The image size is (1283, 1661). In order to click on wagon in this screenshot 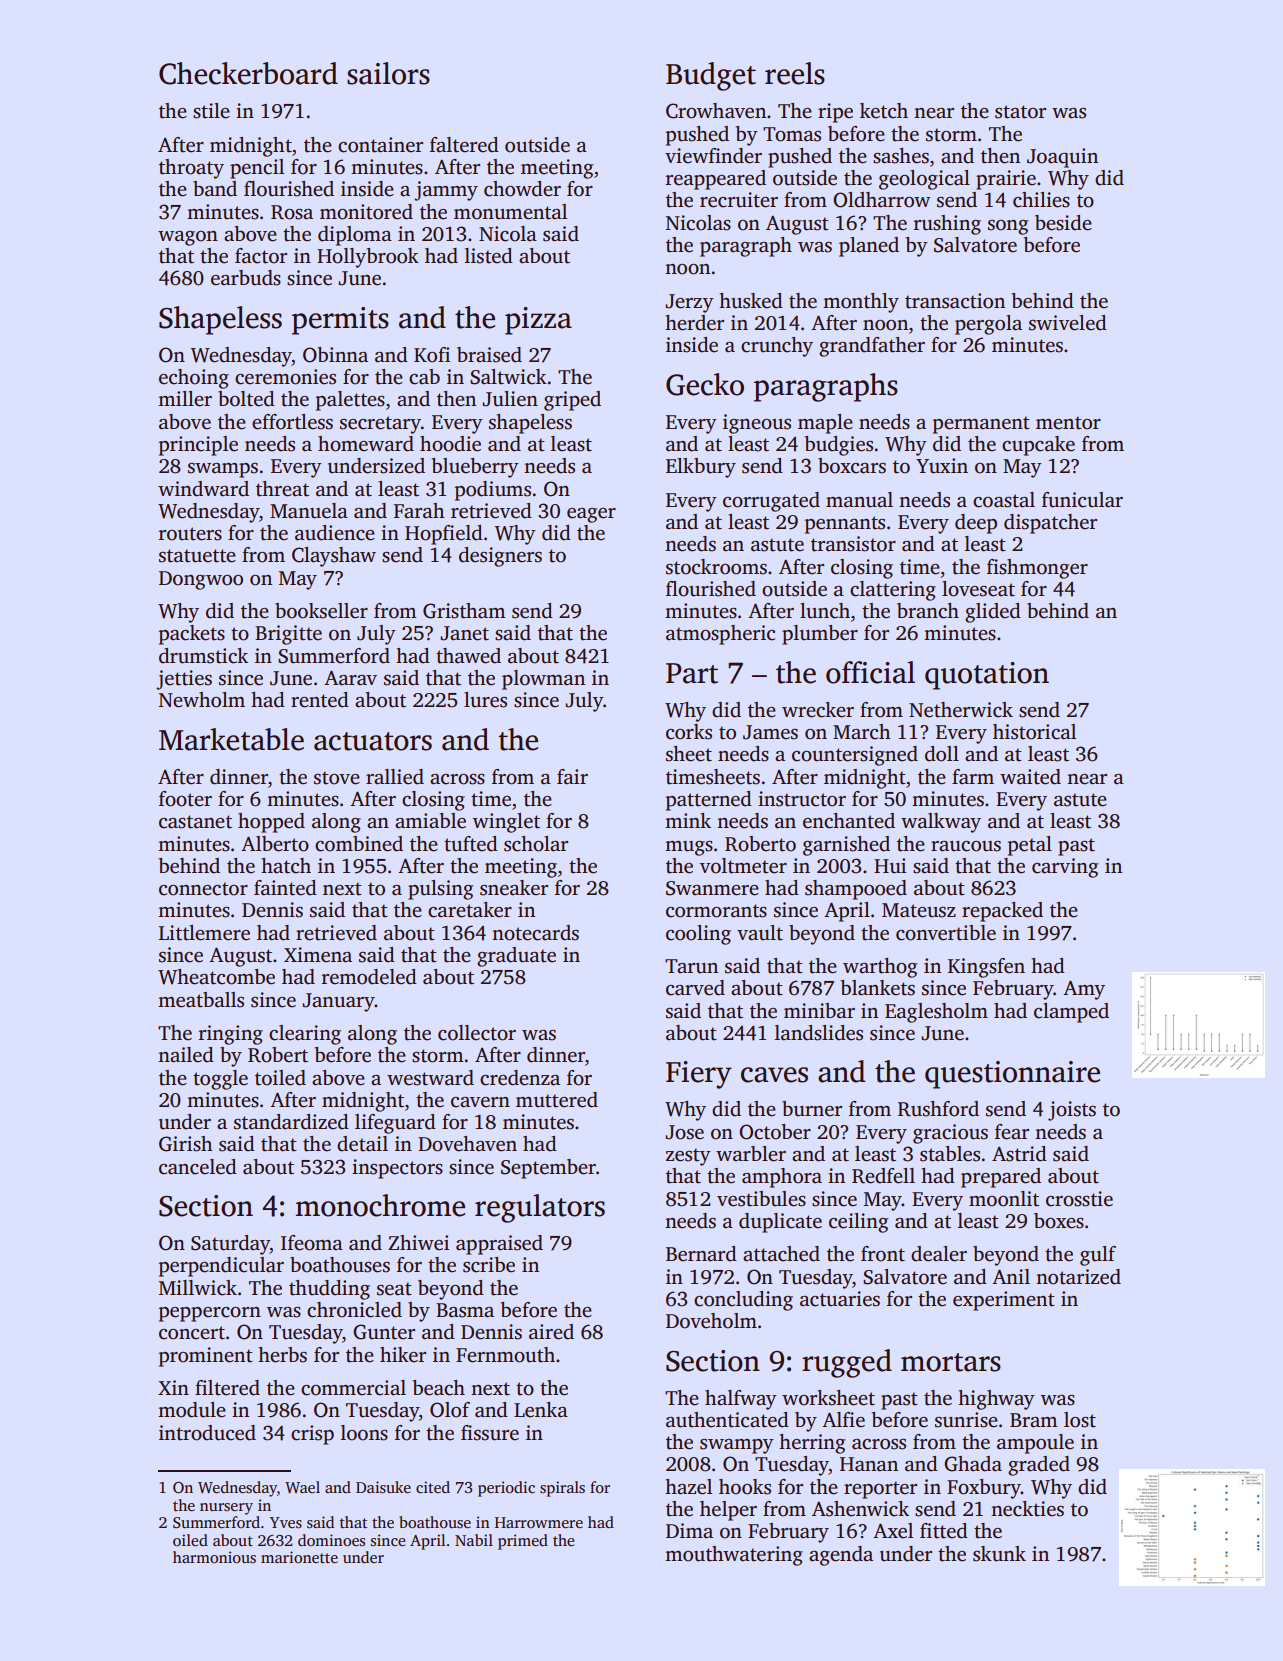, I will do `click(188, 238)`.
